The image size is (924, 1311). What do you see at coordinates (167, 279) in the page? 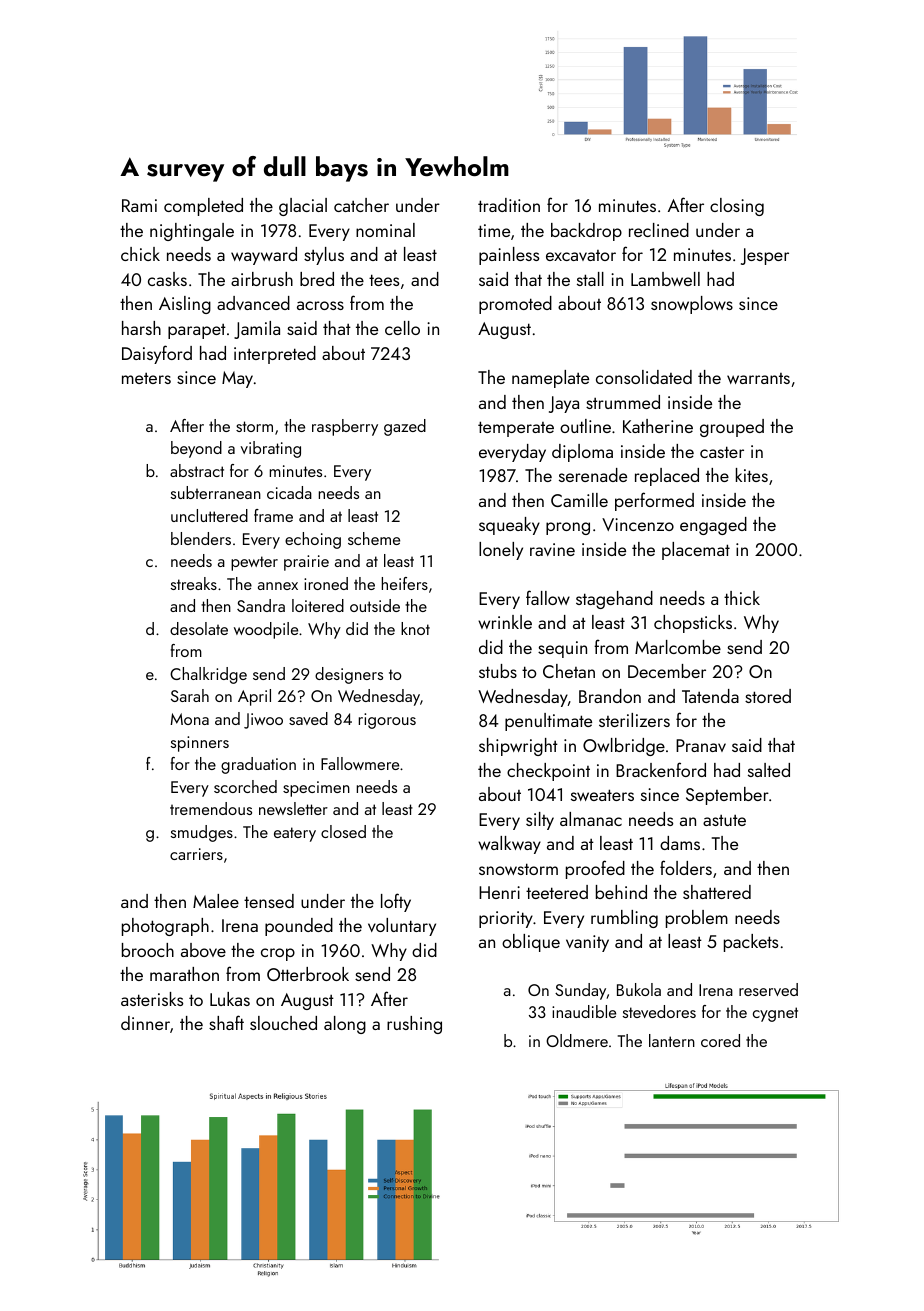
I see `casks` at bounding box center [167, 279].
